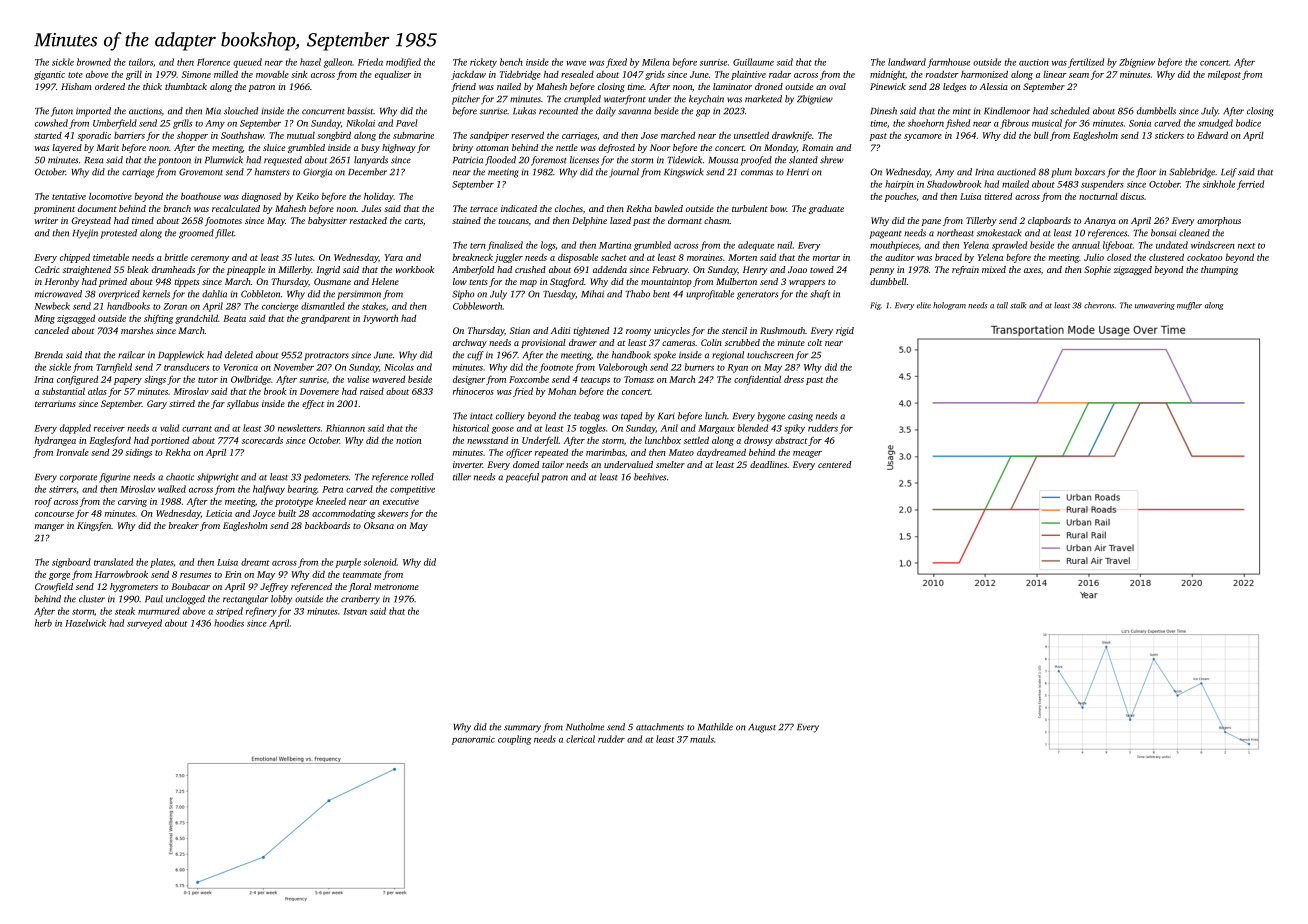 This screenshot has width=1308, height=924. What do you see at coordinates (97, 391) in the screenshot?
I see `atlas` at bounding box center [97, 391].
